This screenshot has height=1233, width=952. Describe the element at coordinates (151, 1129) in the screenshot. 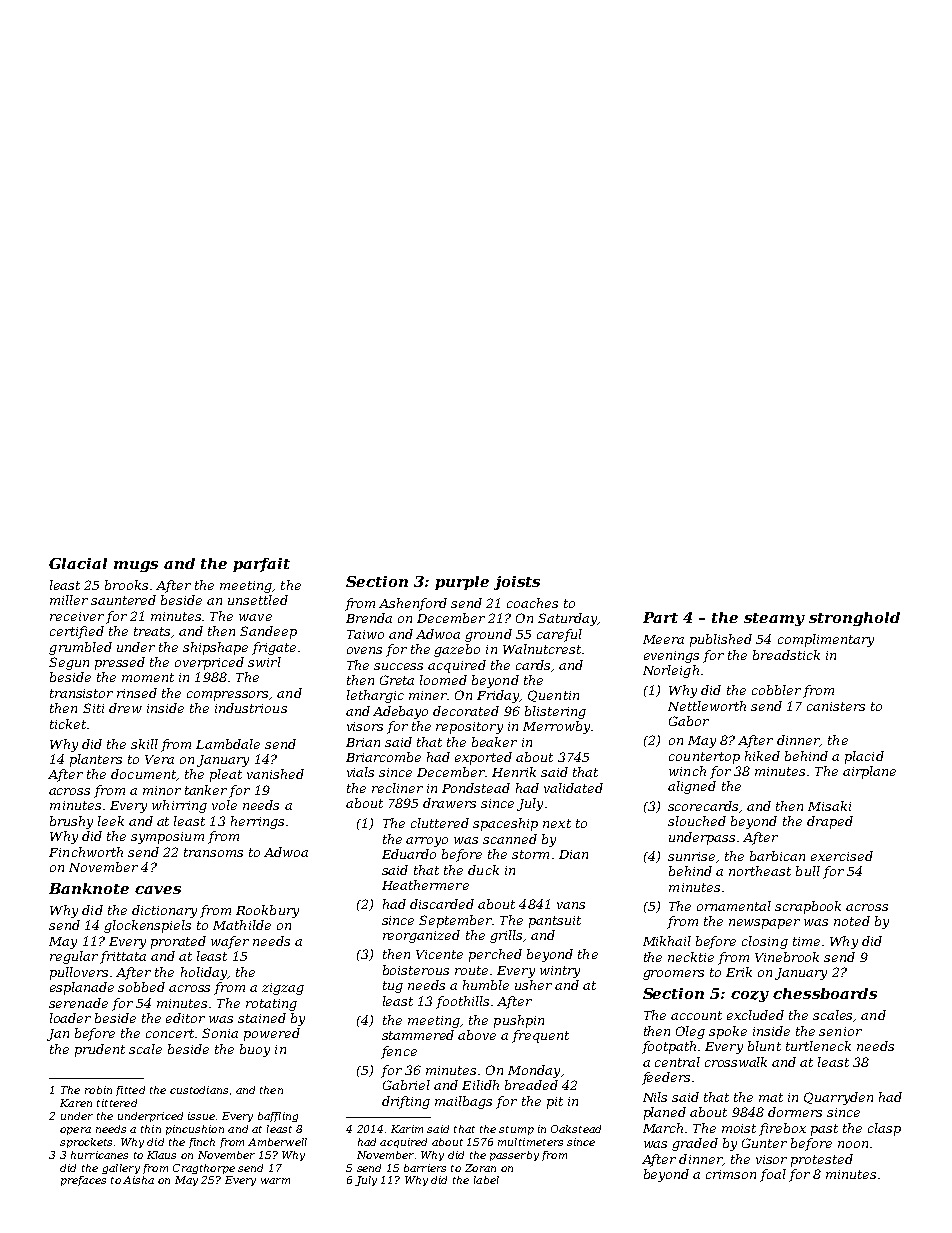

I see `thin` at that location.
